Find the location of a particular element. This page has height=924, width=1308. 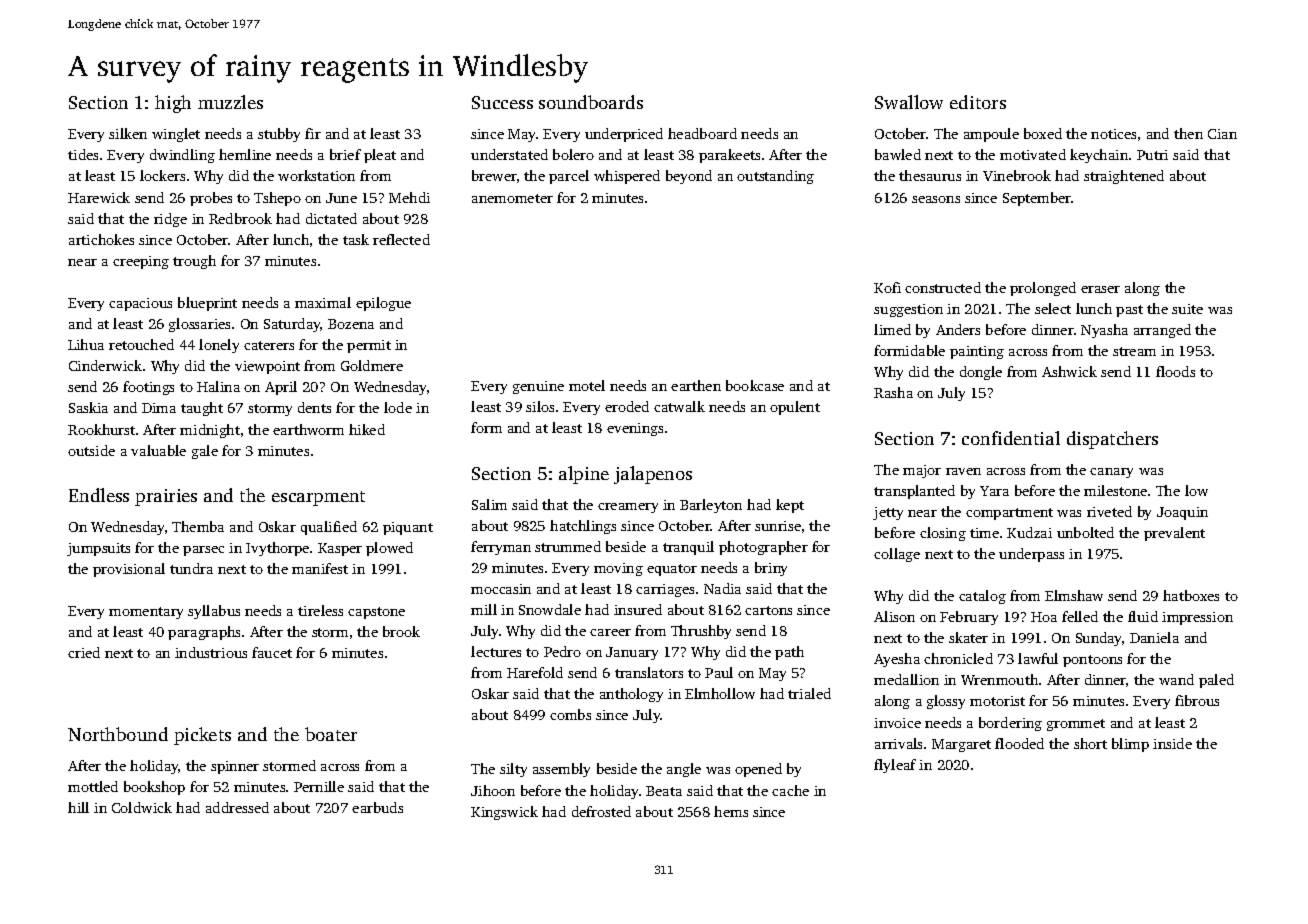

bookcase is located at coordinates (755, 385).
